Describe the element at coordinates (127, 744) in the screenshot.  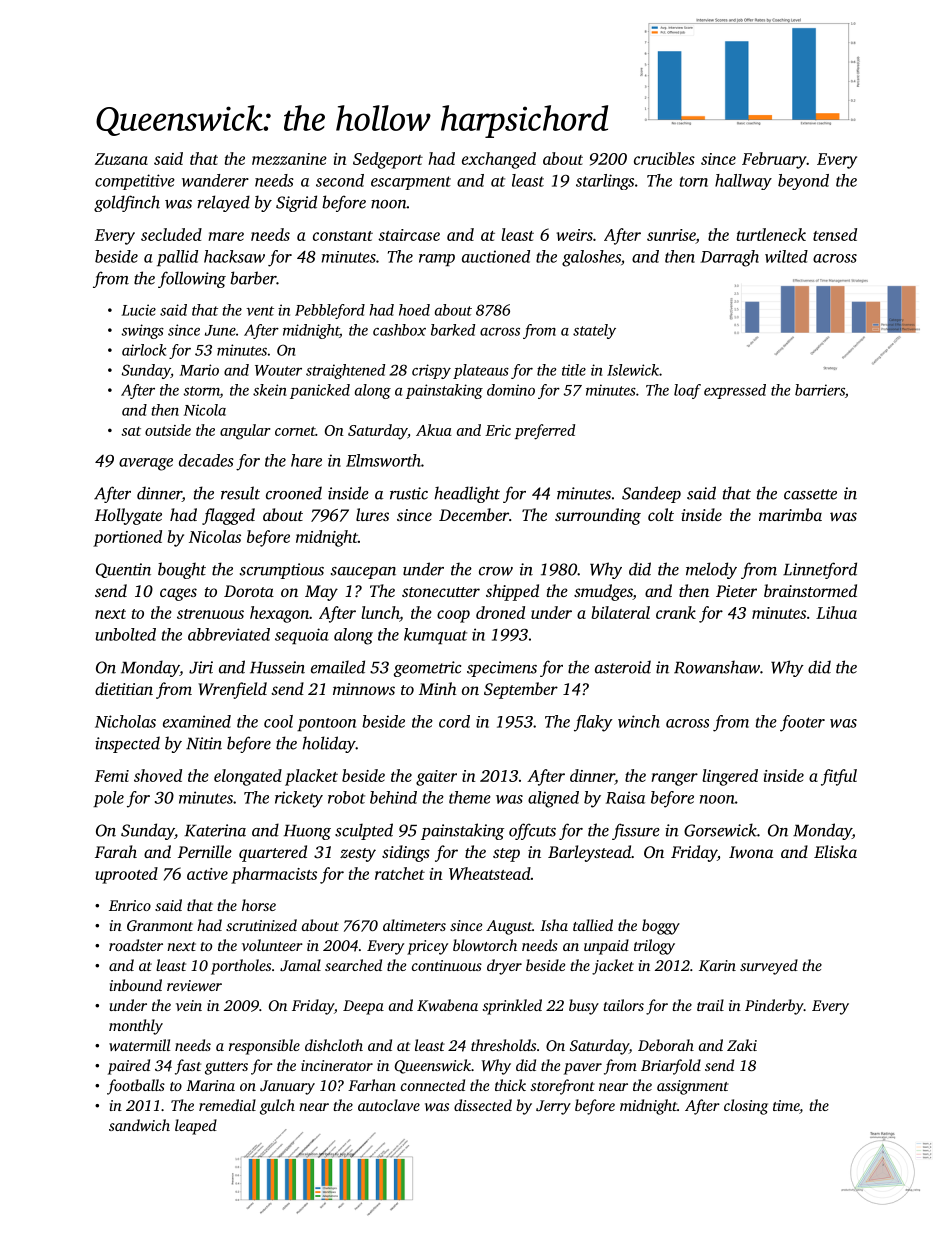
I see `inspected` at that location.
